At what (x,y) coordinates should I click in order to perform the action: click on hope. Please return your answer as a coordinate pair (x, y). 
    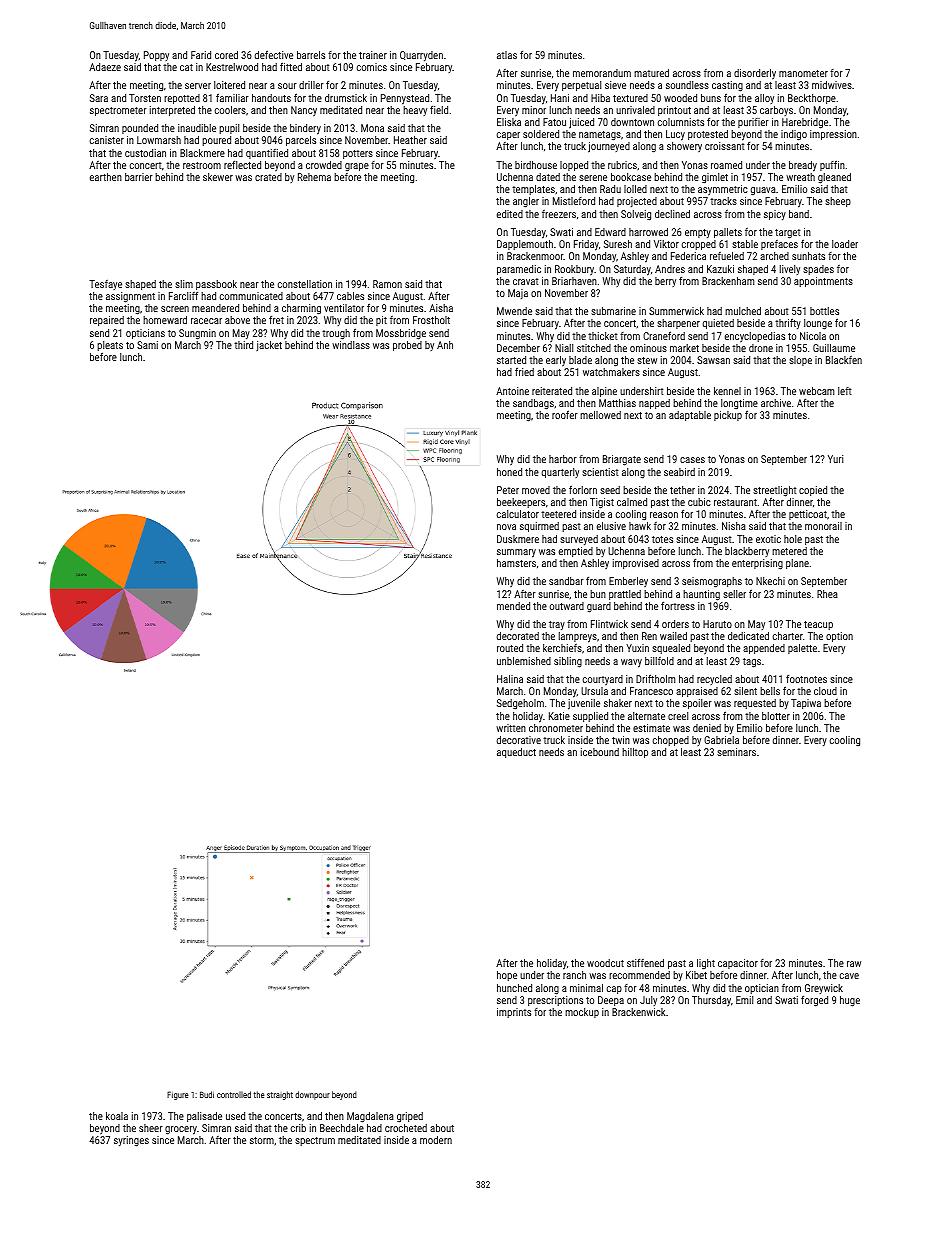
    Looking at the image, I should click on (507, 976).
